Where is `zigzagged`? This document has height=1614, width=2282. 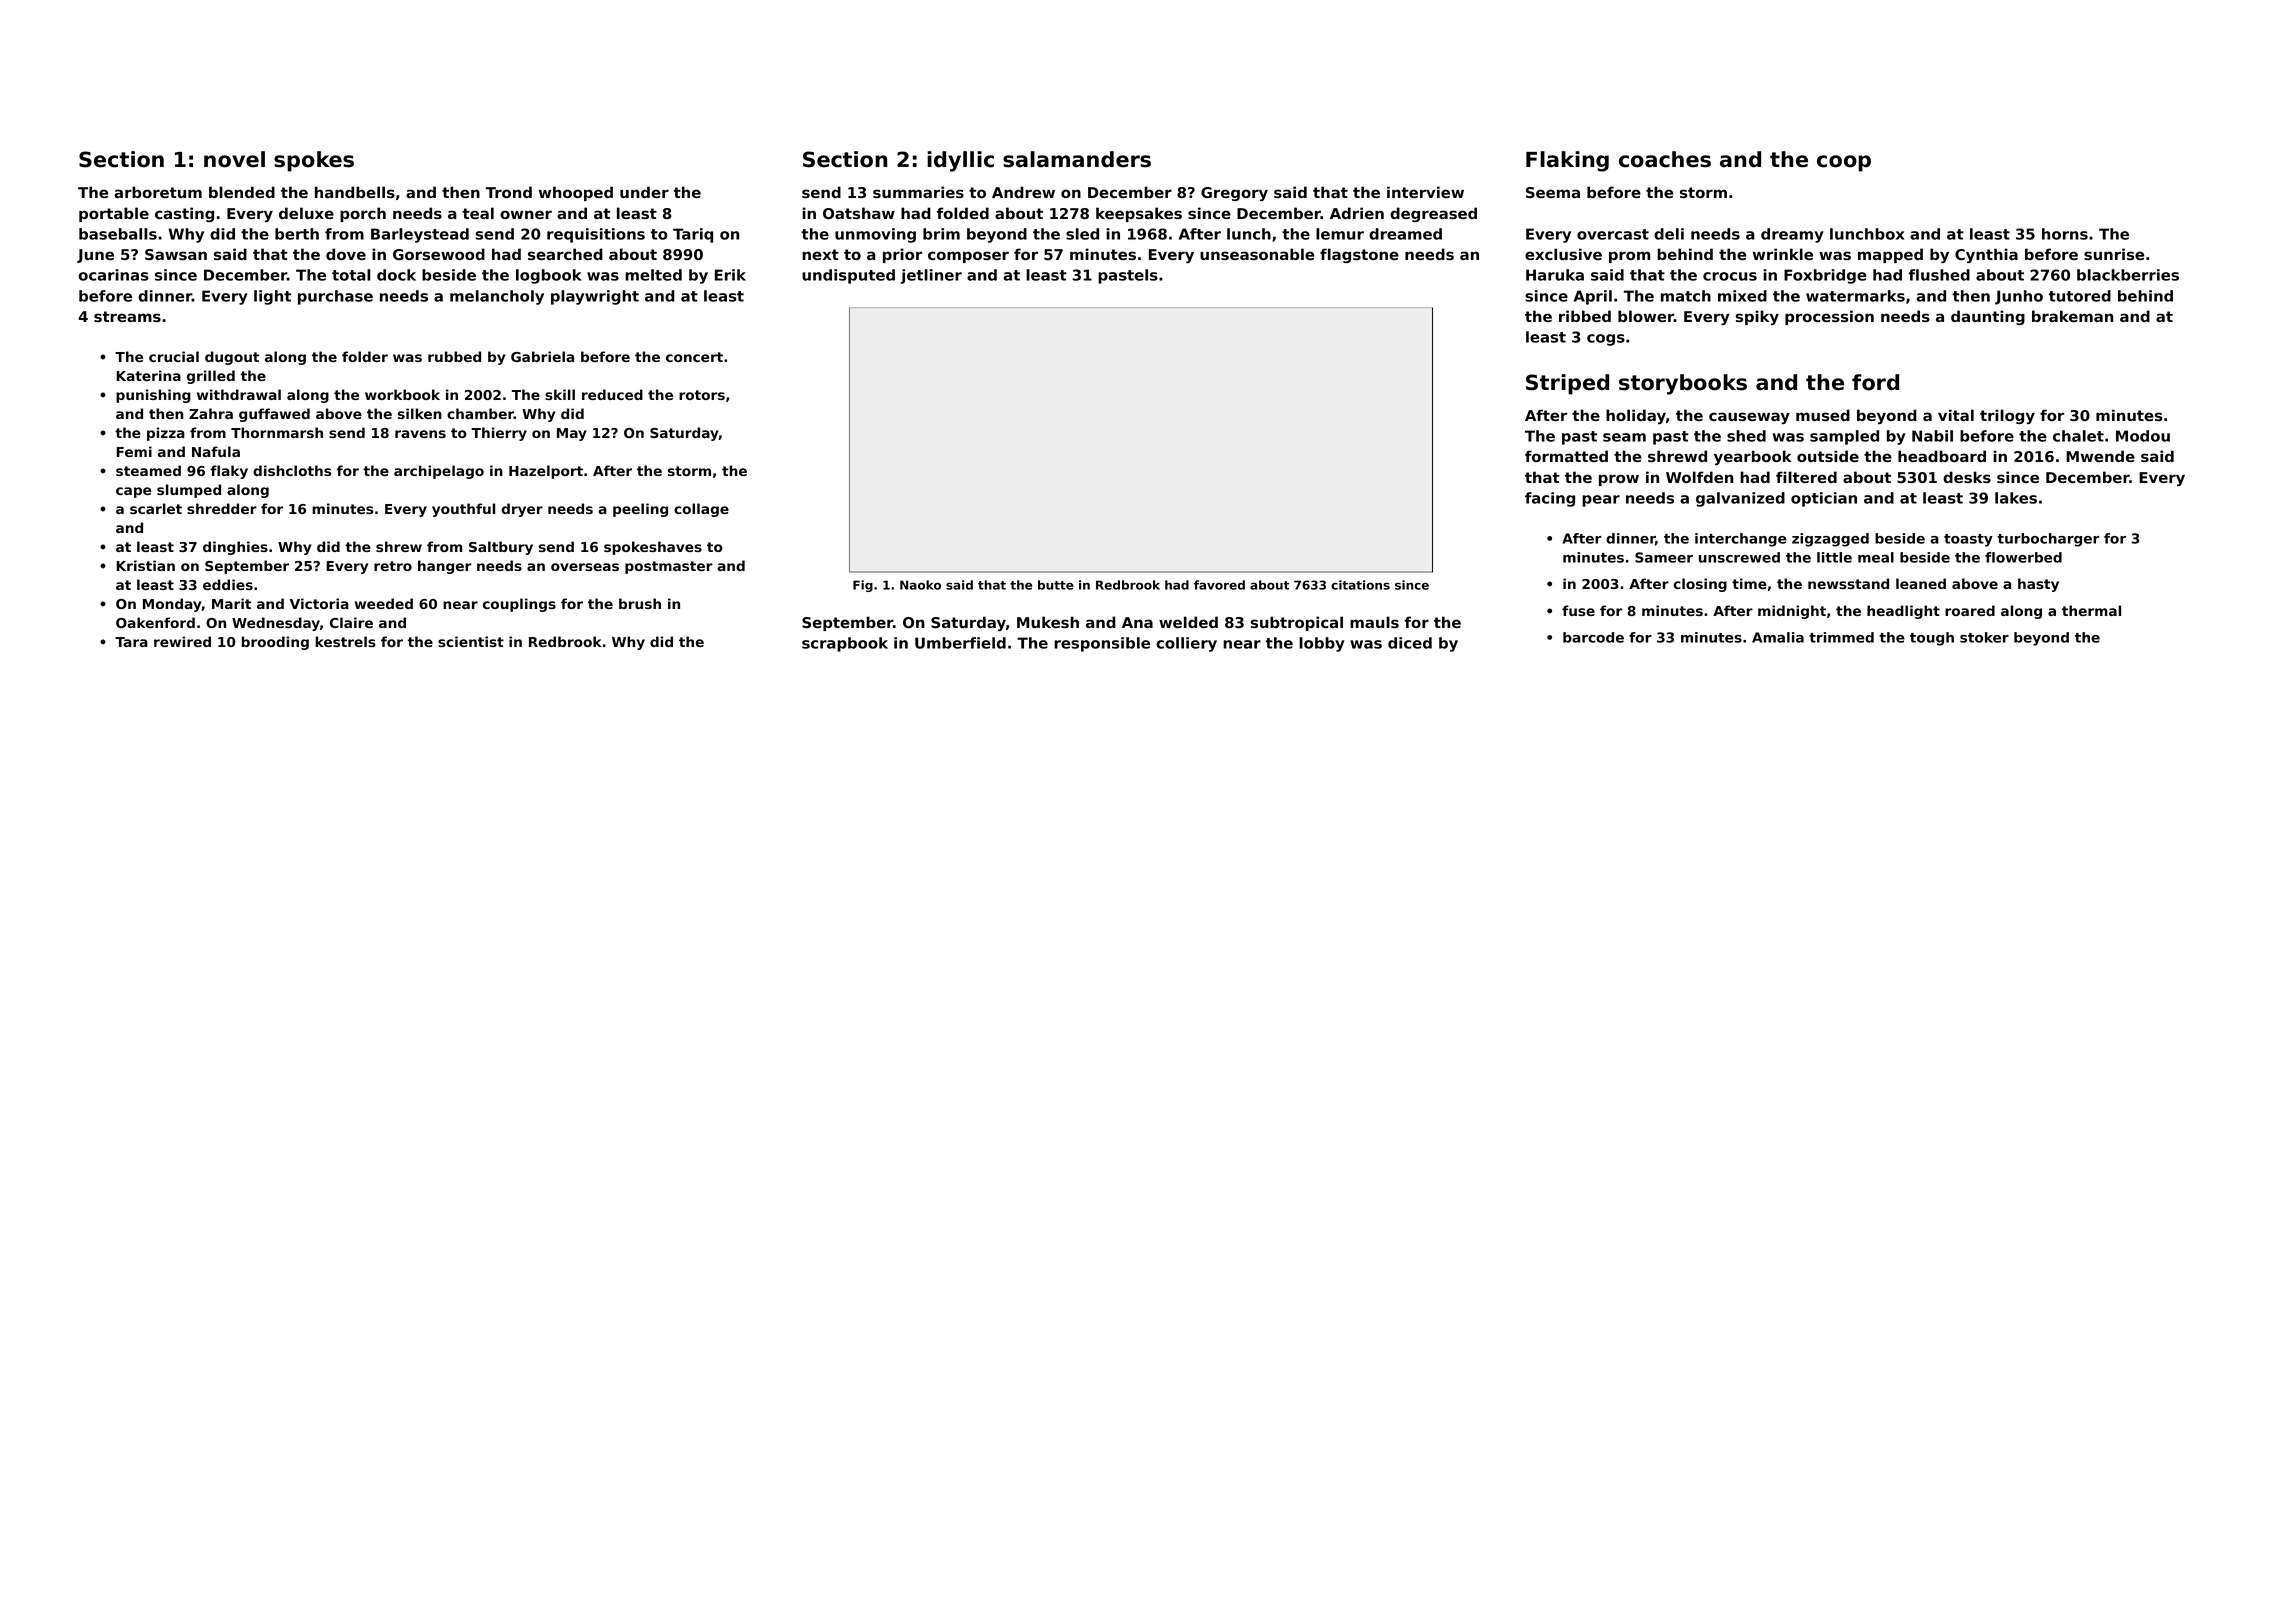 zigzagged is located at coordinates (1830, 540).
